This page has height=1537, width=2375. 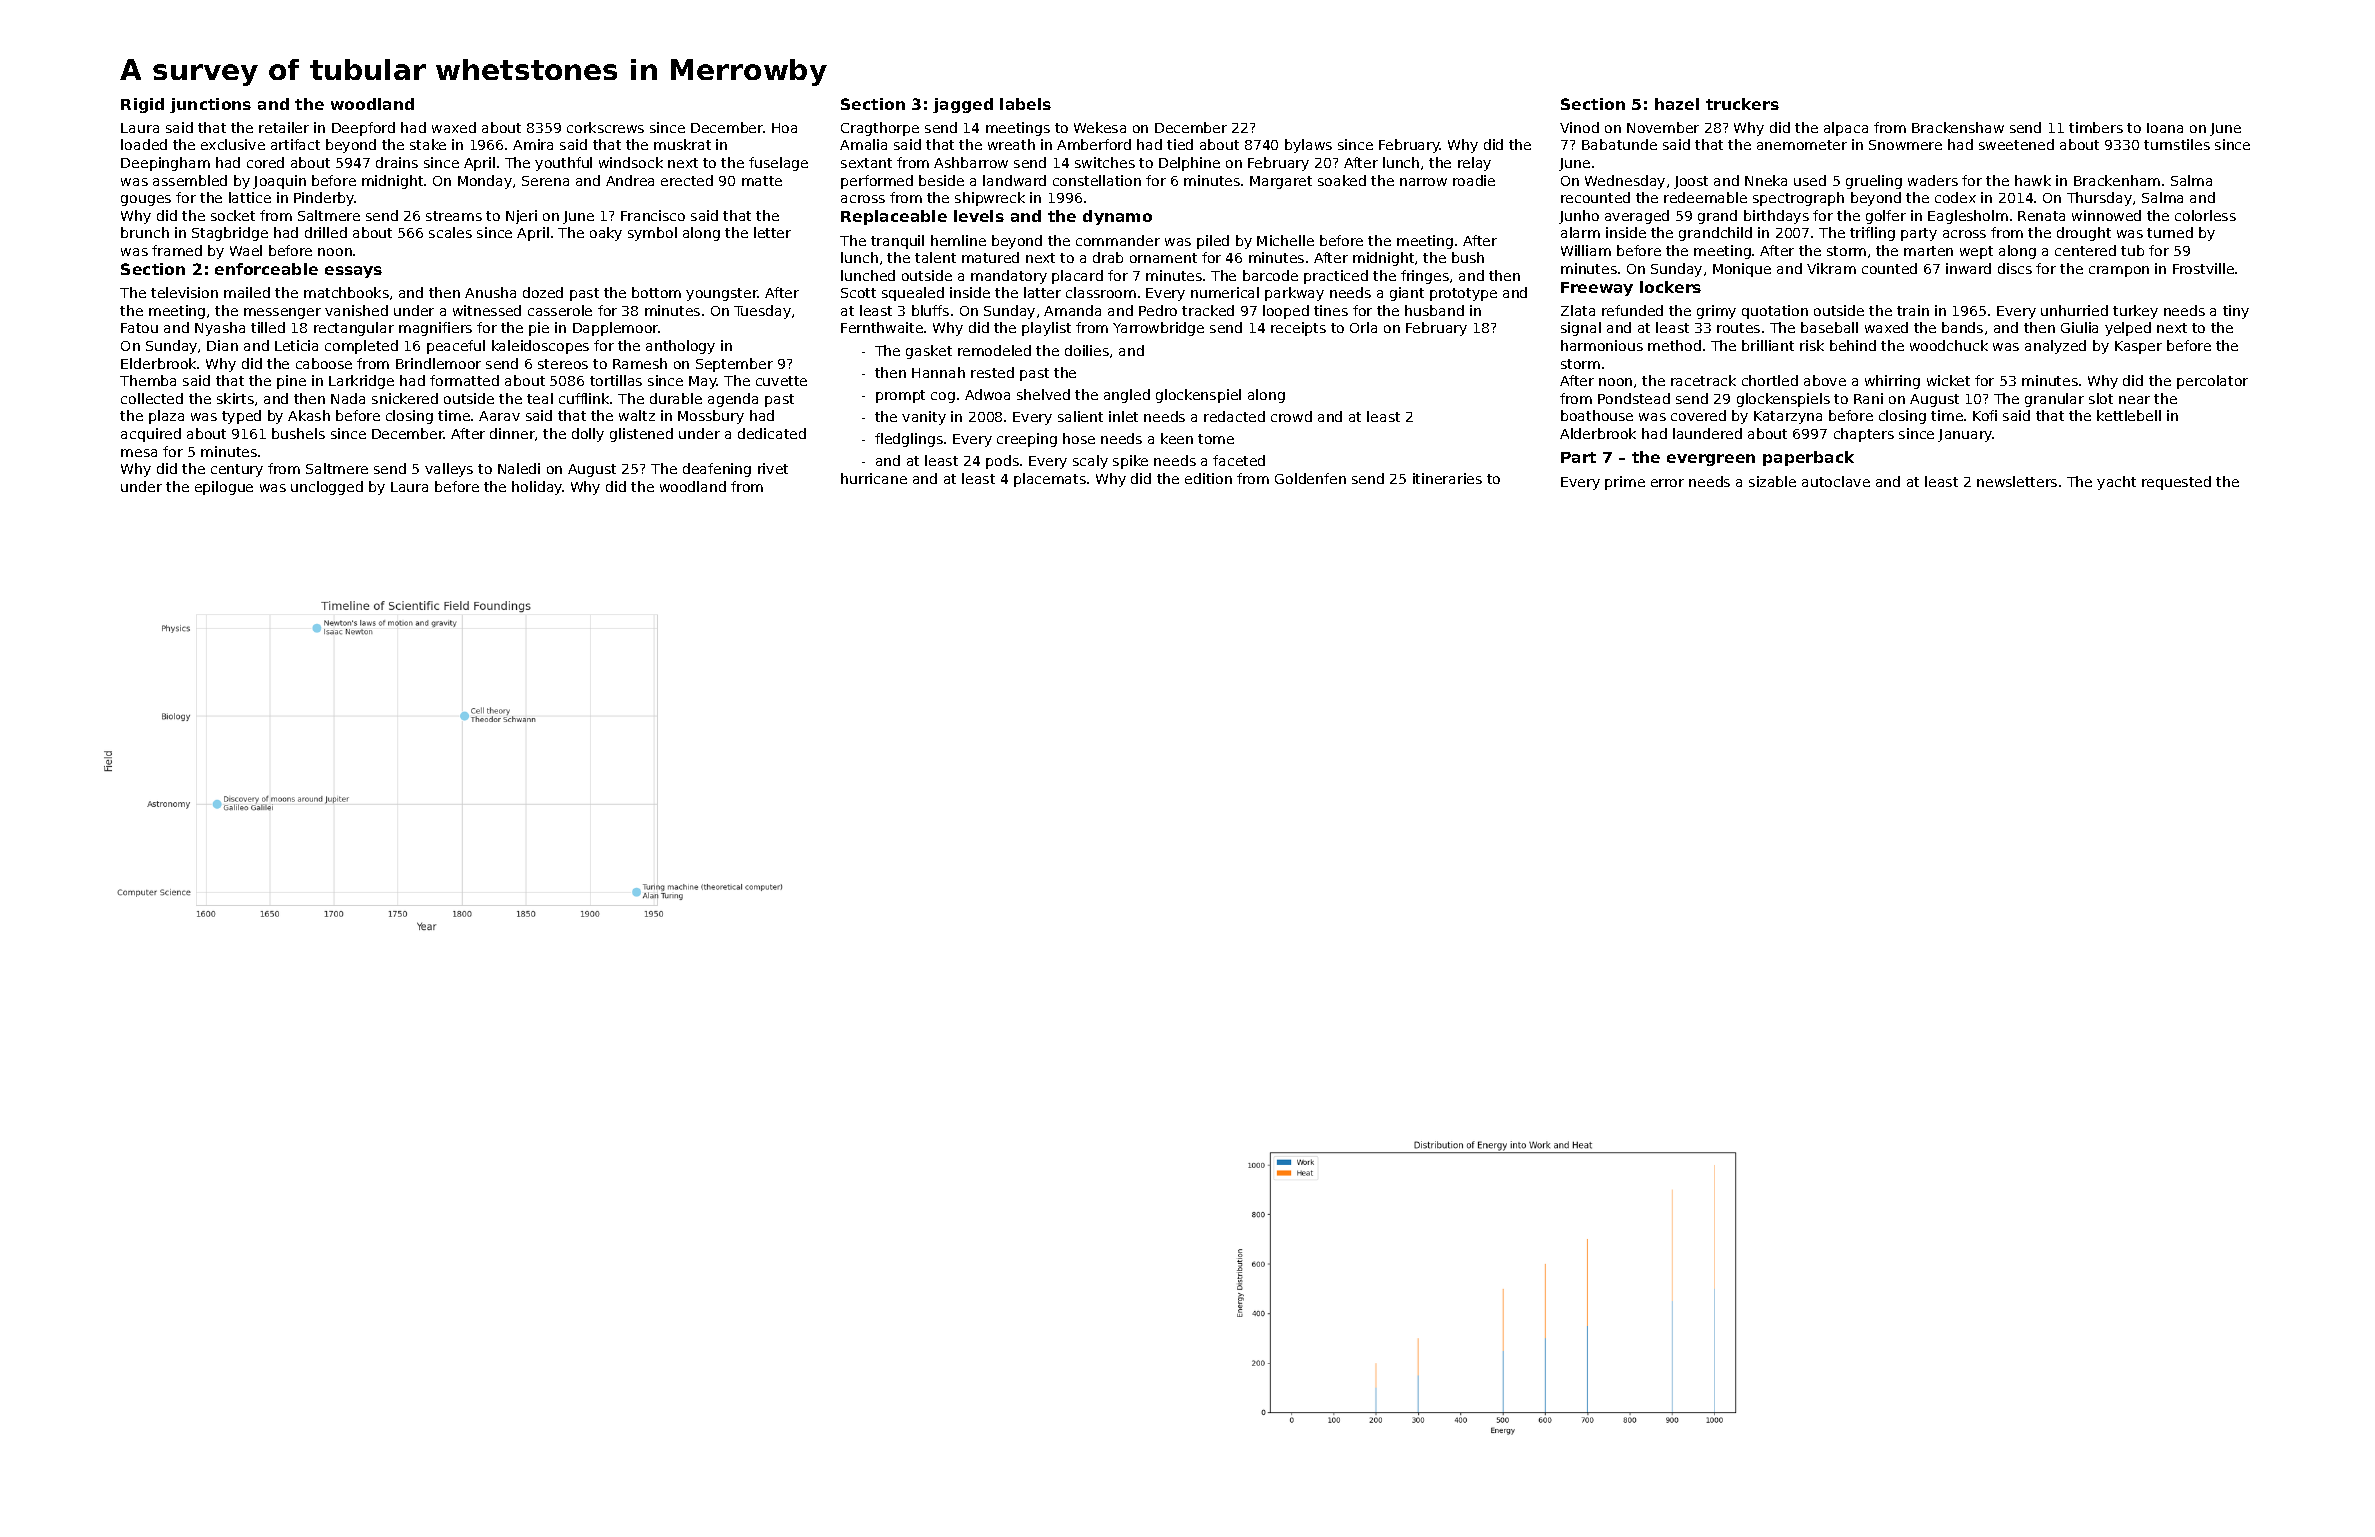 I want to click on truckers, so click(x=1742, y=104).
